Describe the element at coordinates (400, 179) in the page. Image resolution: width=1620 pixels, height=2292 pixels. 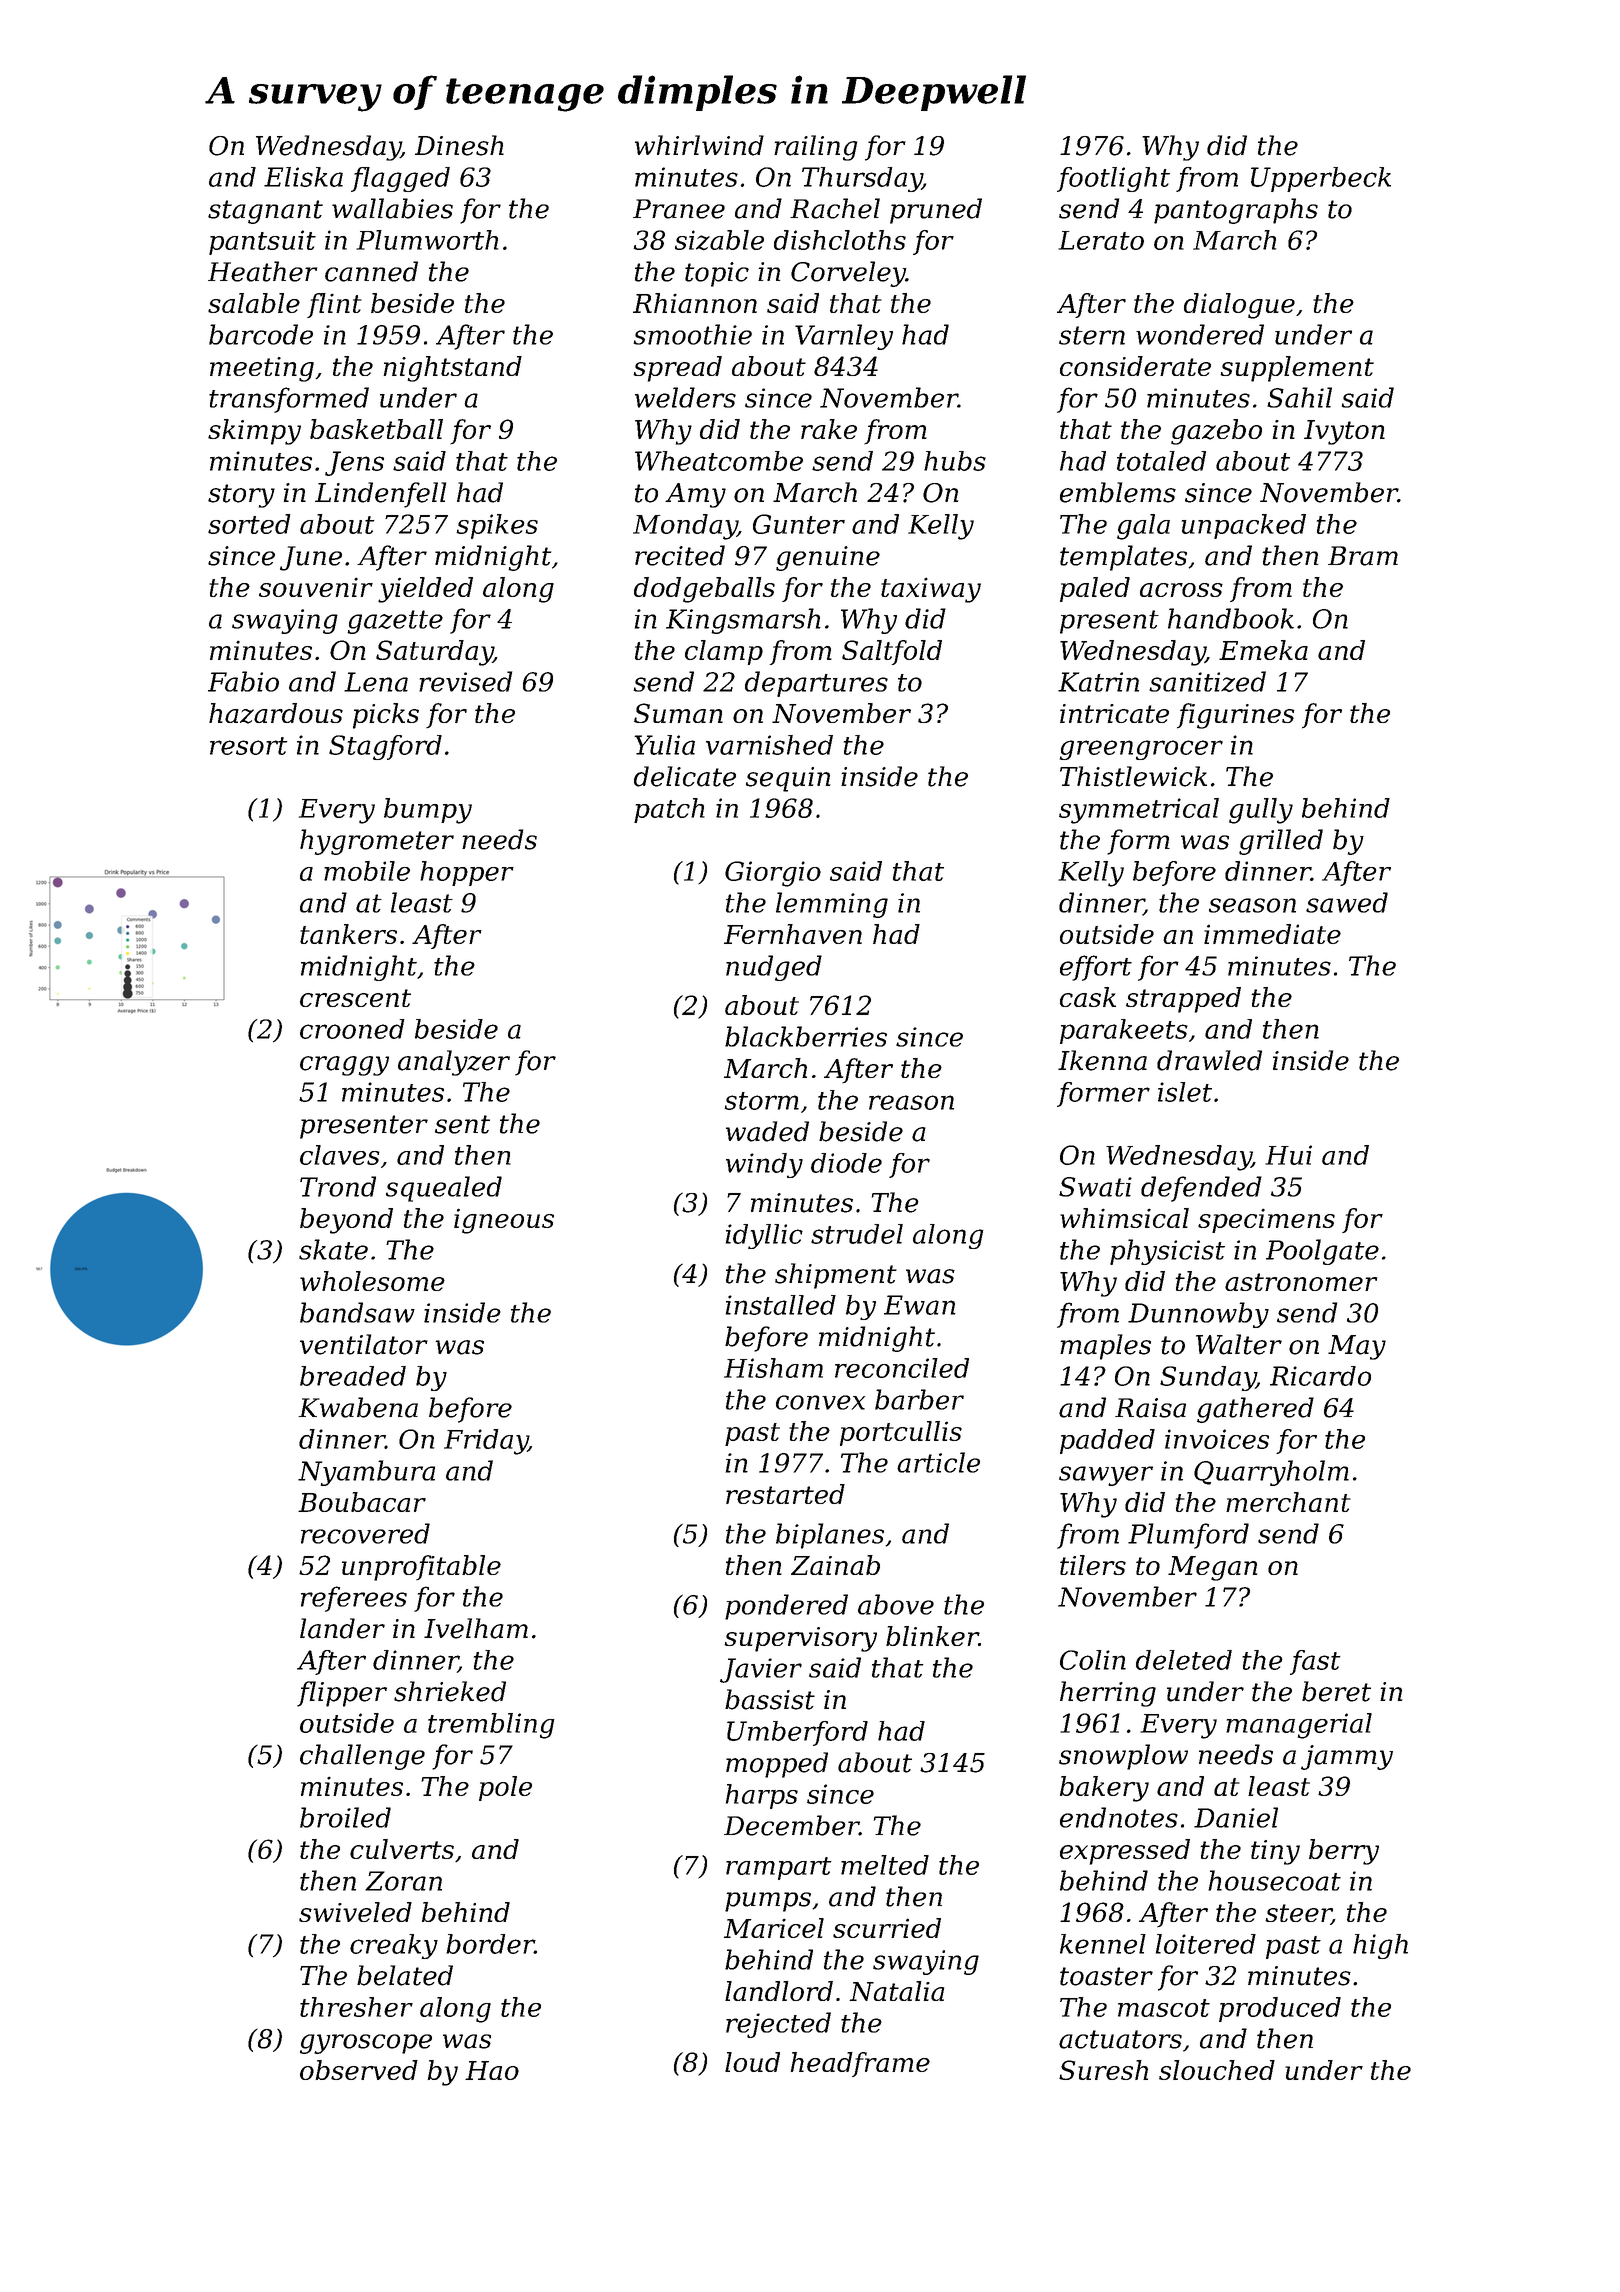
I see `flagged` at that location.
